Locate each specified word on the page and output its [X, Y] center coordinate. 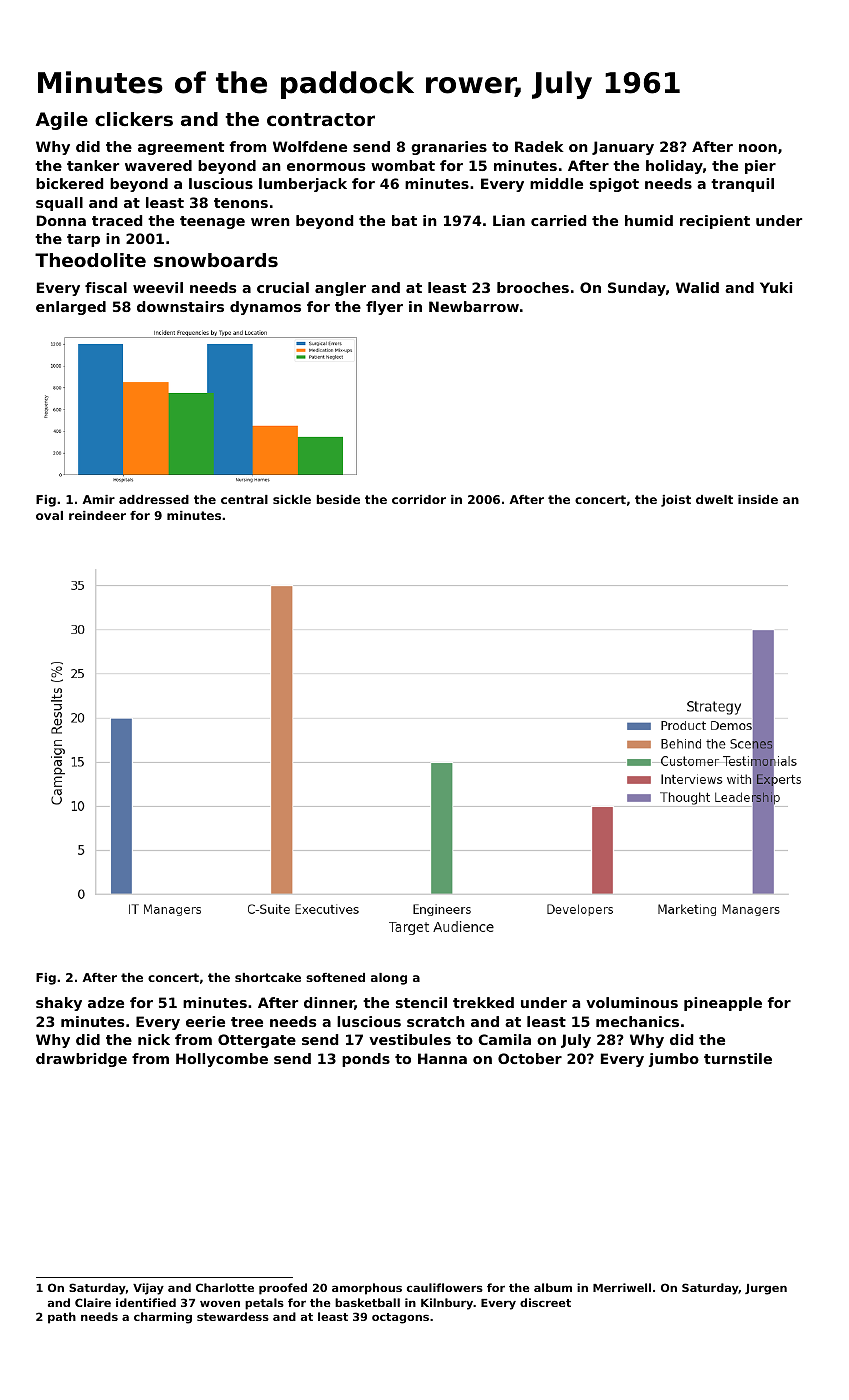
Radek [539, 146]
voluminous [632, 1002]
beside [338, 499]
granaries [449, 148]
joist [676, 501]
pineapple [723, 1004]
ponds [366, 1060]
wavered [158, 165]
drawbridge [81, 1060]
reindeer [97, 515]
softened [335, 977]
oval [49, 515]
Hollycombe [222, 1060]
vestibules [410, 1039]
